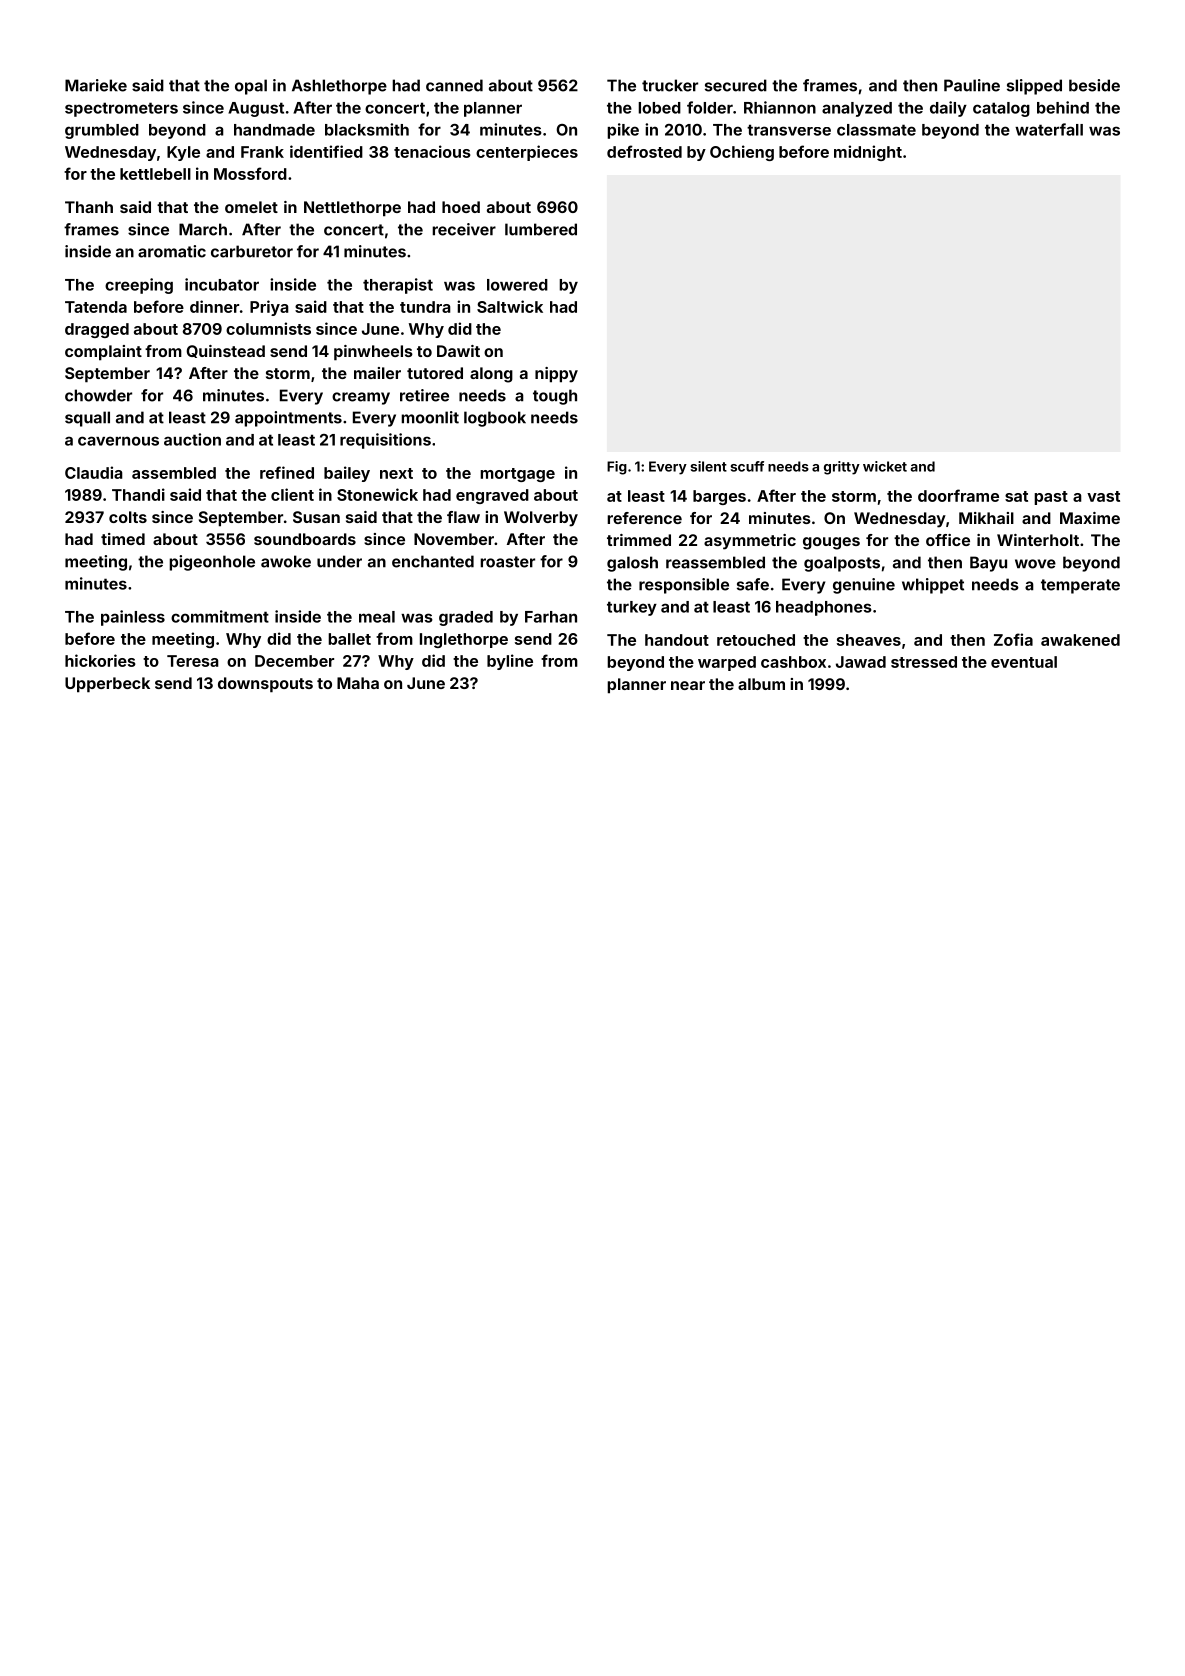 Image resolution: width=1185 pixels, height=1676 pixels. Describe the element at coordinates (347, 474) in the screenshot. I see `bailey` at that location.
